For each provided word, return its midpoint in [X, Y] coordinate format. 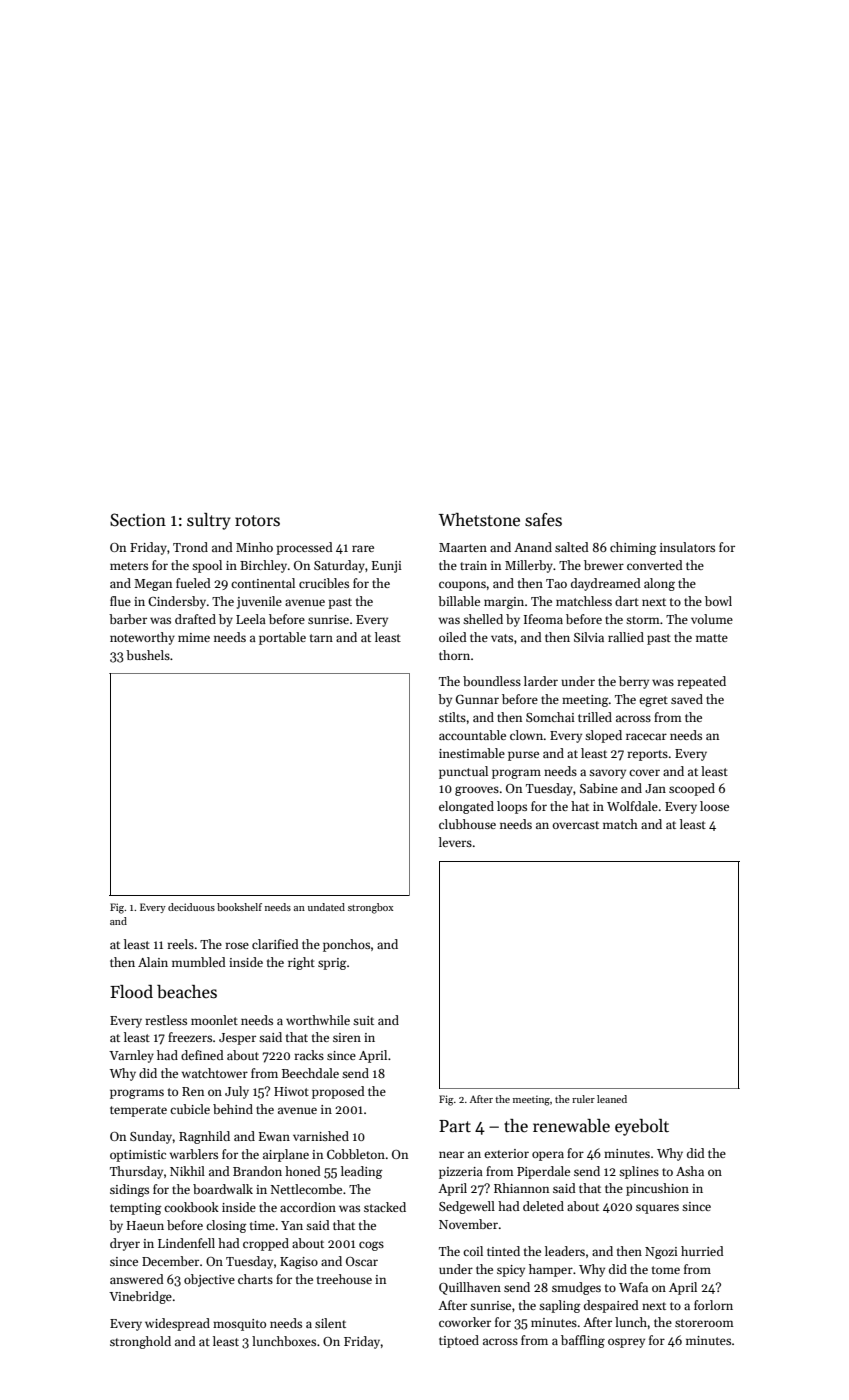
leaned [612, 1099]
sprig [332, 964]
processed [304, 548]
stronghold [140, 1342]
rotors [257, 521]
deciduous [191, 907]
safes [543, 520]
